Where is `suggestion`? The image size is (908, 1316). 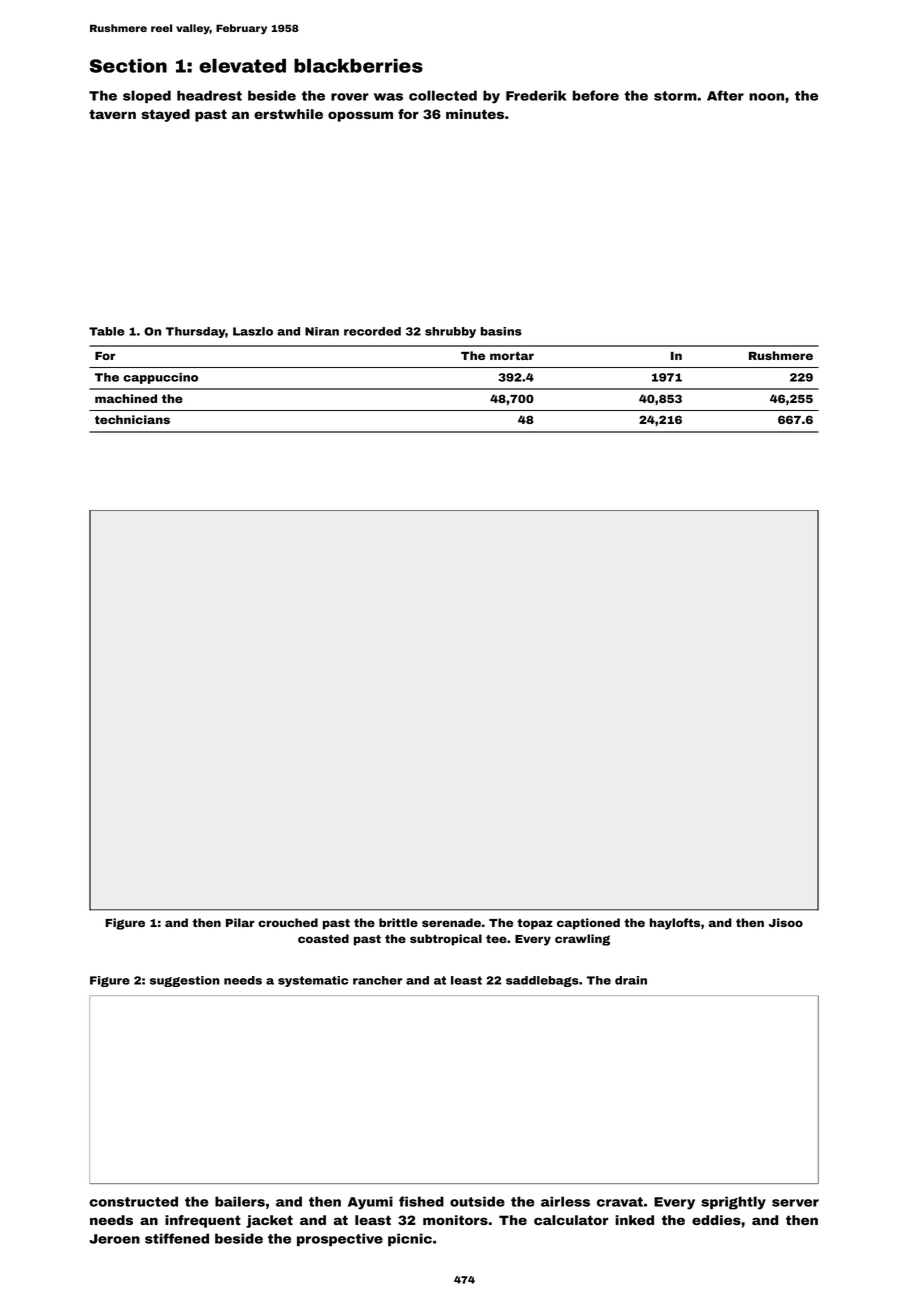
suggestion is located at coordinates (185, 981).
